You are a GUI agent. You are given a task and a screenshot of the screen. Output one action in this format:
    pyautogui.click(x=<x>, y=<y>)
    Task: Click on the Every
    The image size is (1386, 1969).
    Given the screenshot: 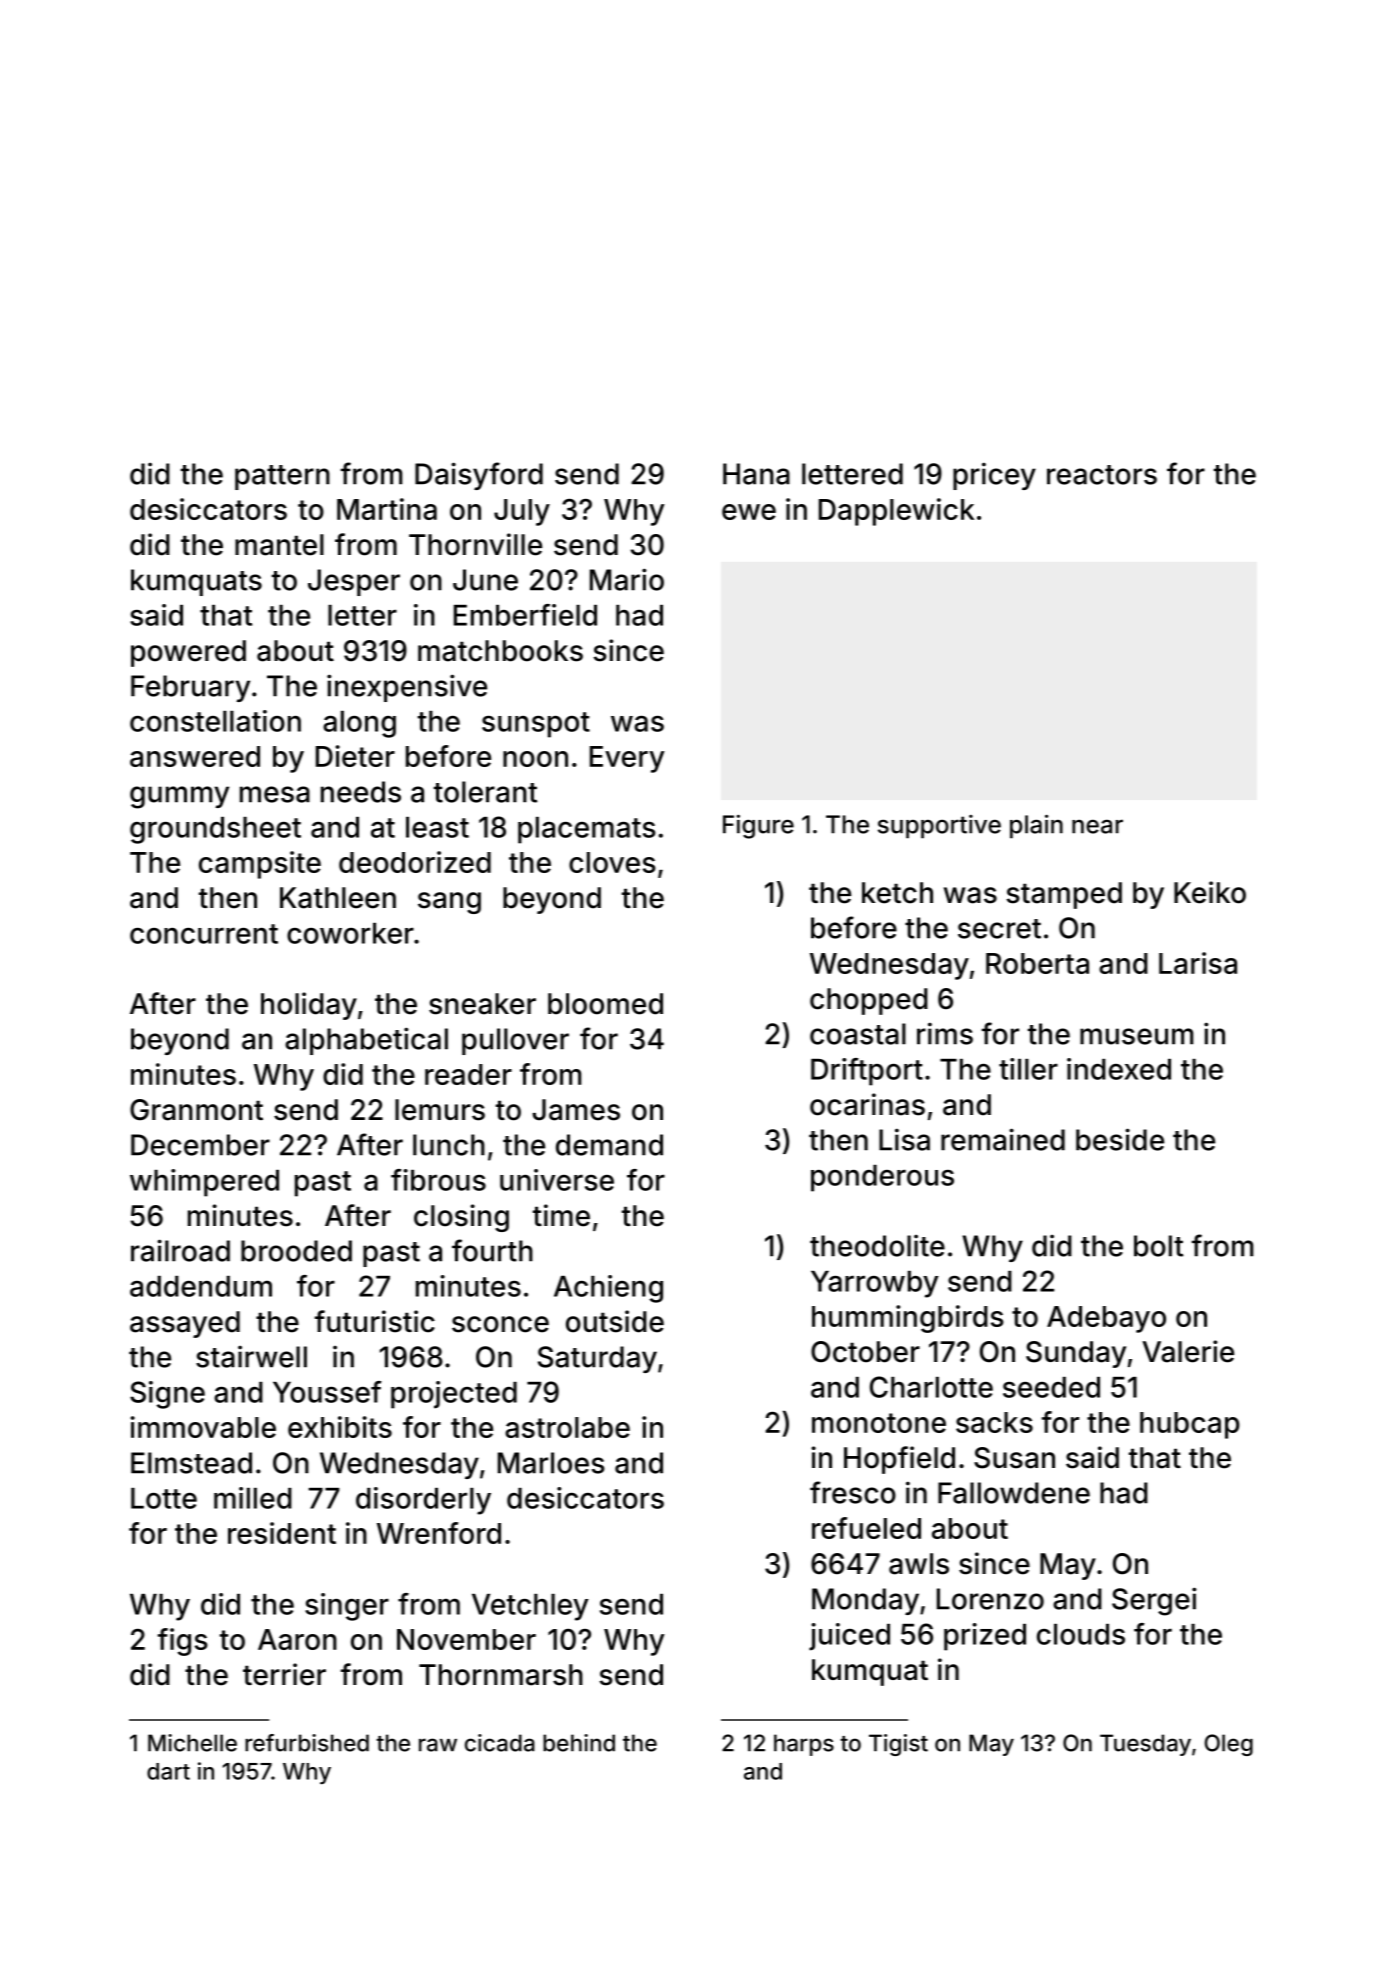 What is the action you would take?
    pyautogui.click(x=627, y=759)
